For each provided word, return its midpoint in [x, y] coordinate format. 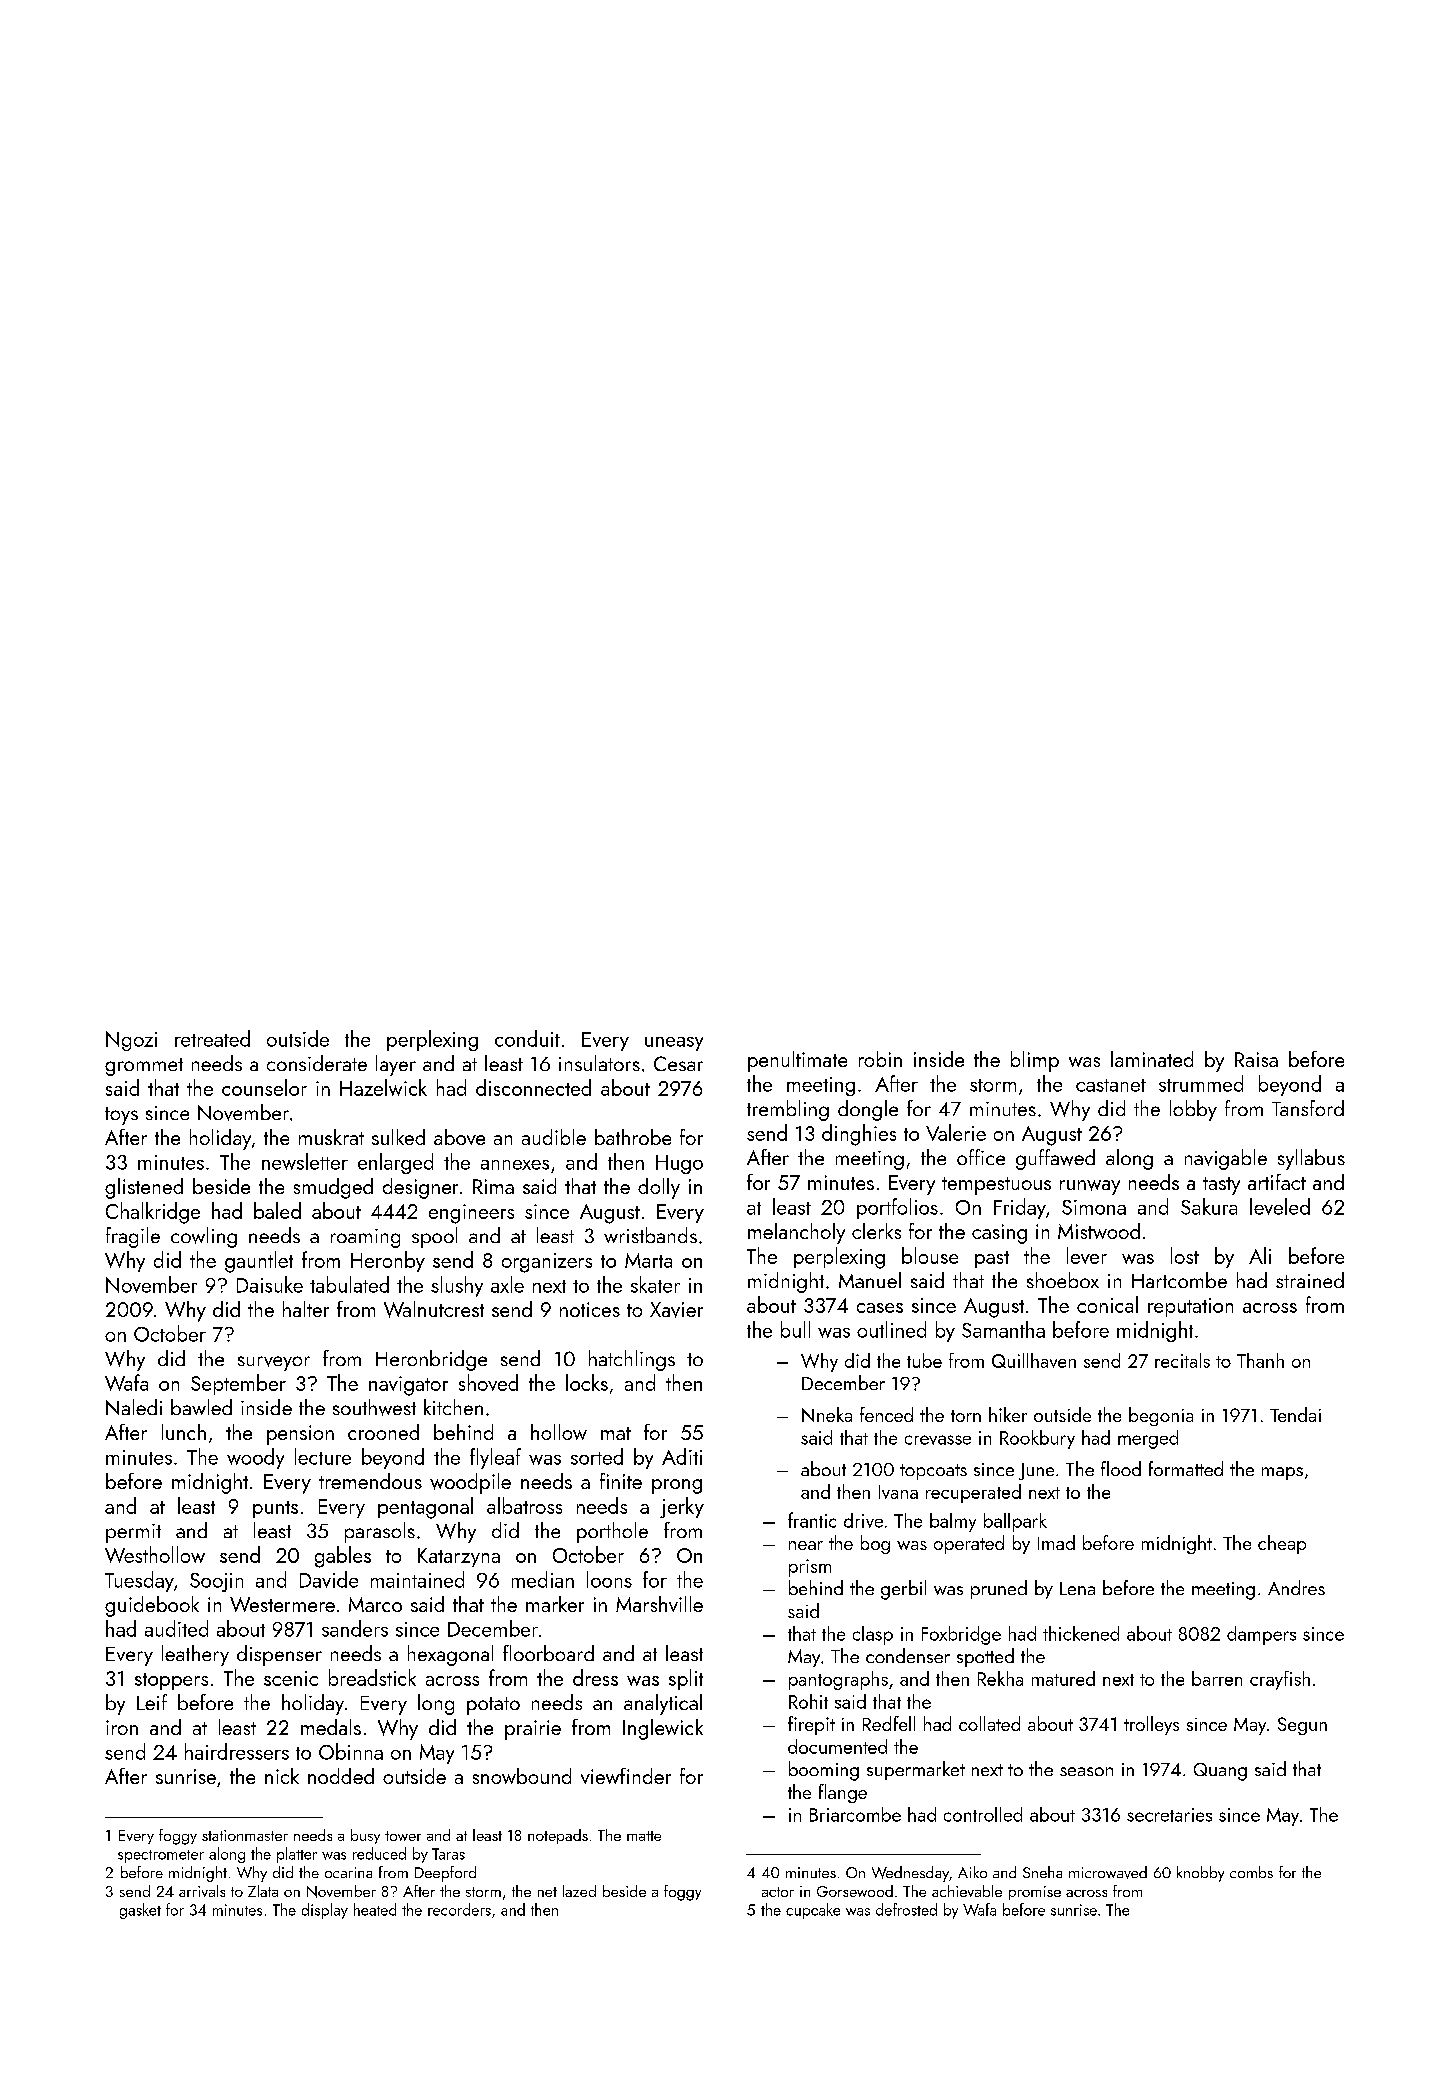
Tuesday [139, 1581]
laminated [1152, 1059]
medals [331, 1727]
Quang [1220, 1772]
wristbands [650, 1235]
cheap [1282, 1544]
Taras [448, 1854]
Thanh [1260, 1360]
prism [810, 1568]
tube [924, 1360]
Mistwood [1099, 1231]
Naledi [134, 1407]
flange [843, 1793]
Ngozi [131, 1041]
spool [434, 1237]
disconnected [533, 1087]
